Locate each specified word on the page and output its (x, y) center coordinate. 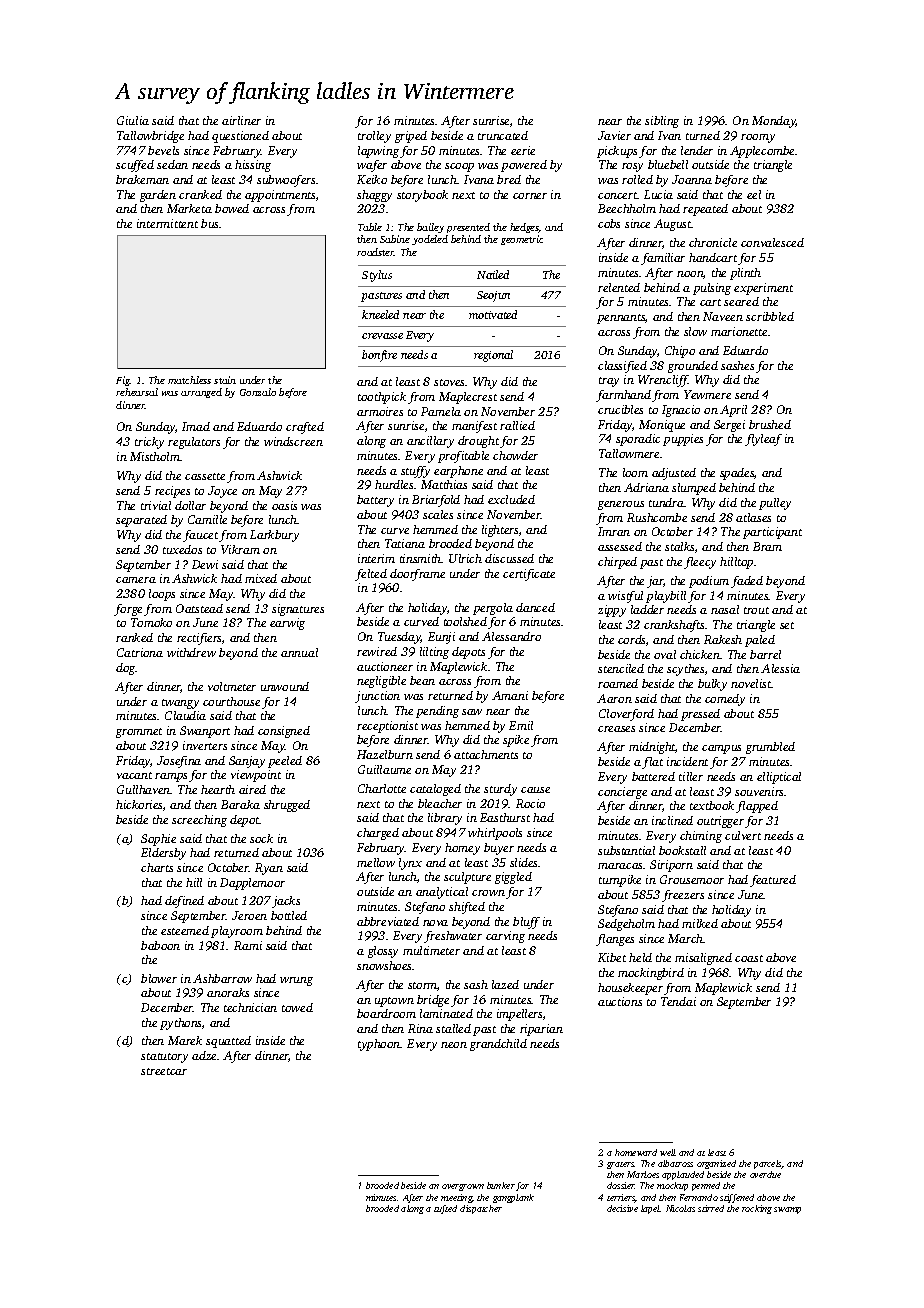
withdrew (191, 652)
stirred (711, 1208)
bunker (501, 1185)
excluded (511, 499)
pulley (775, 504)
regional (493, 356)
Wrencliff (663, 381)
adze (204, 1055)
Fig (123, 381)
